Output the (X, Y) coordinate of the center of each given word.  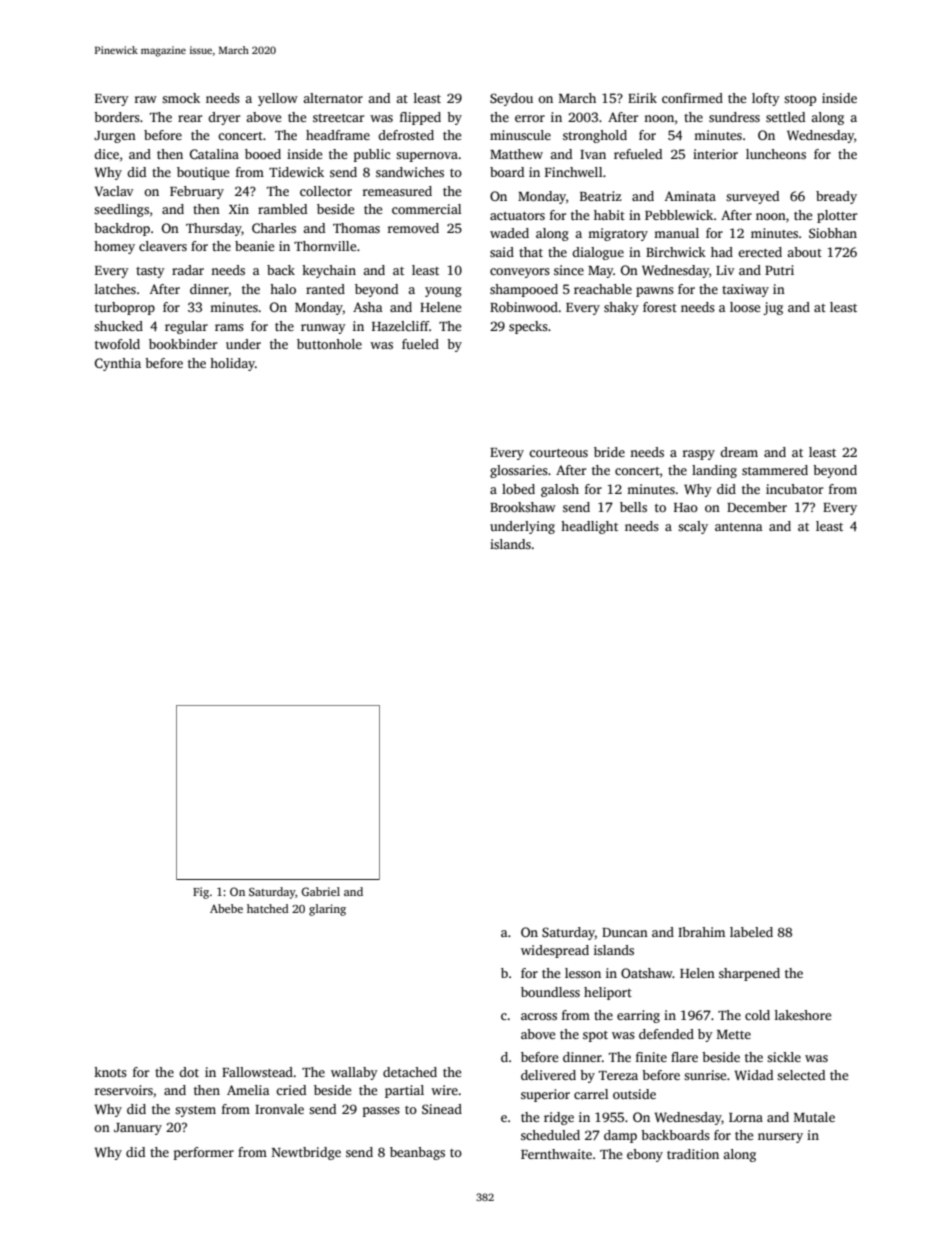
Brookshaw (523, 507)
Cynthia (118, 364)
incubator (794, 489)
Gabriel (320, 891)
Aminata (690, 196)
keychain (329, 271)
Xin (239, 209)
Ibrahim (701, 932)
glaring (327, 910)
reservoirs (124, 1090)
